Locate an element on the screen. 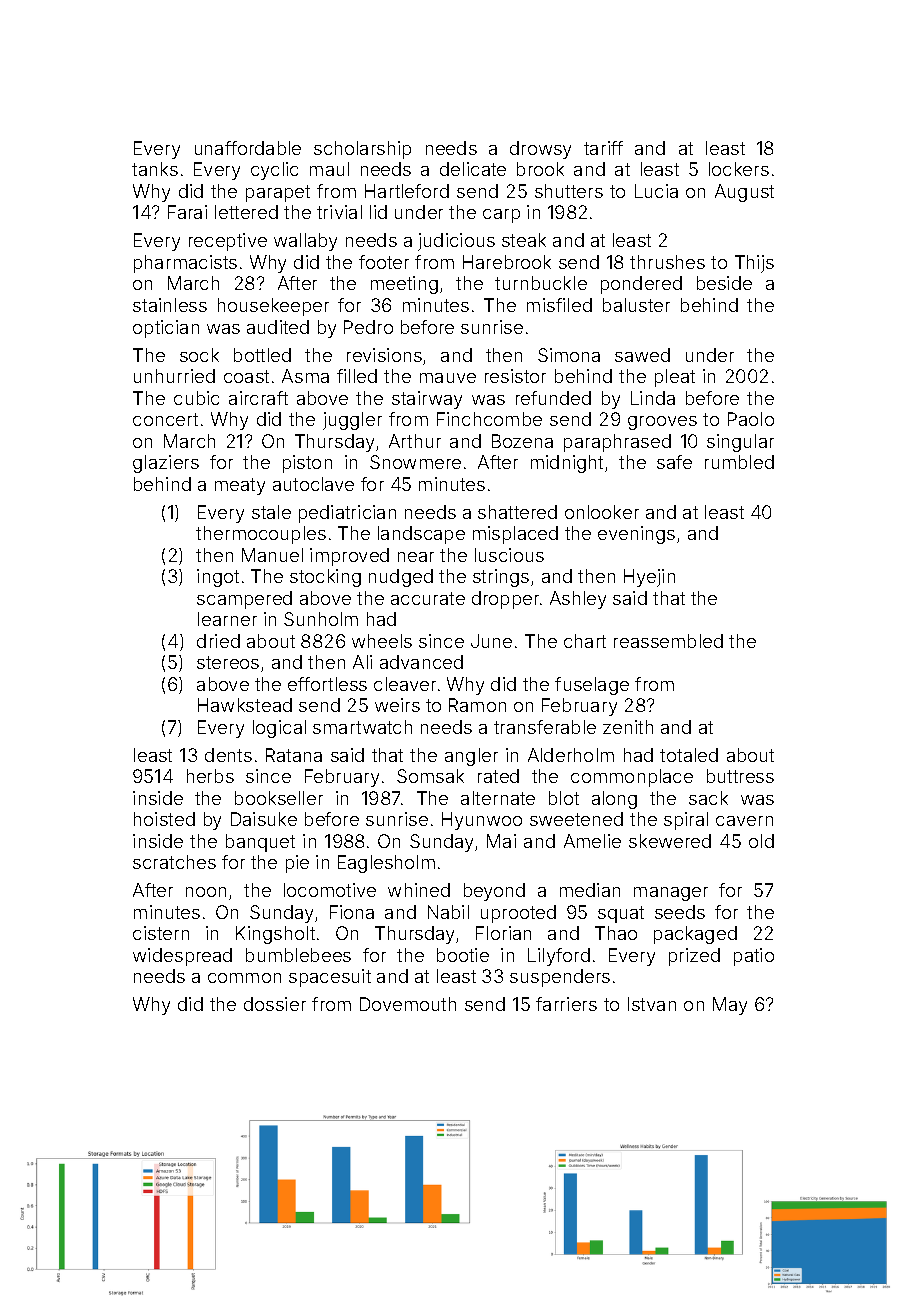  pediatrician is located at coordinates (347, 514).
